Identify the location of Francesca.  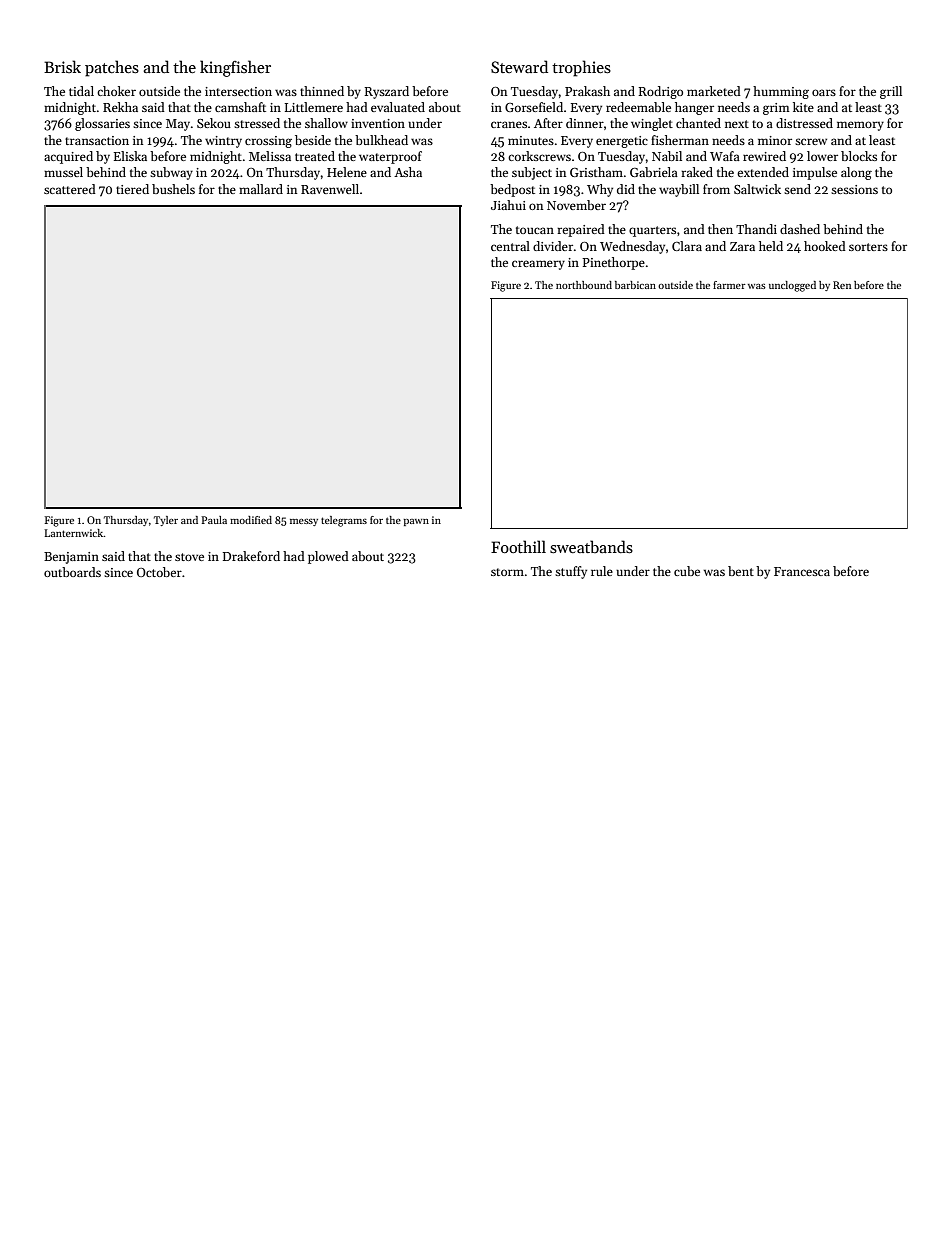
(802, 571).
